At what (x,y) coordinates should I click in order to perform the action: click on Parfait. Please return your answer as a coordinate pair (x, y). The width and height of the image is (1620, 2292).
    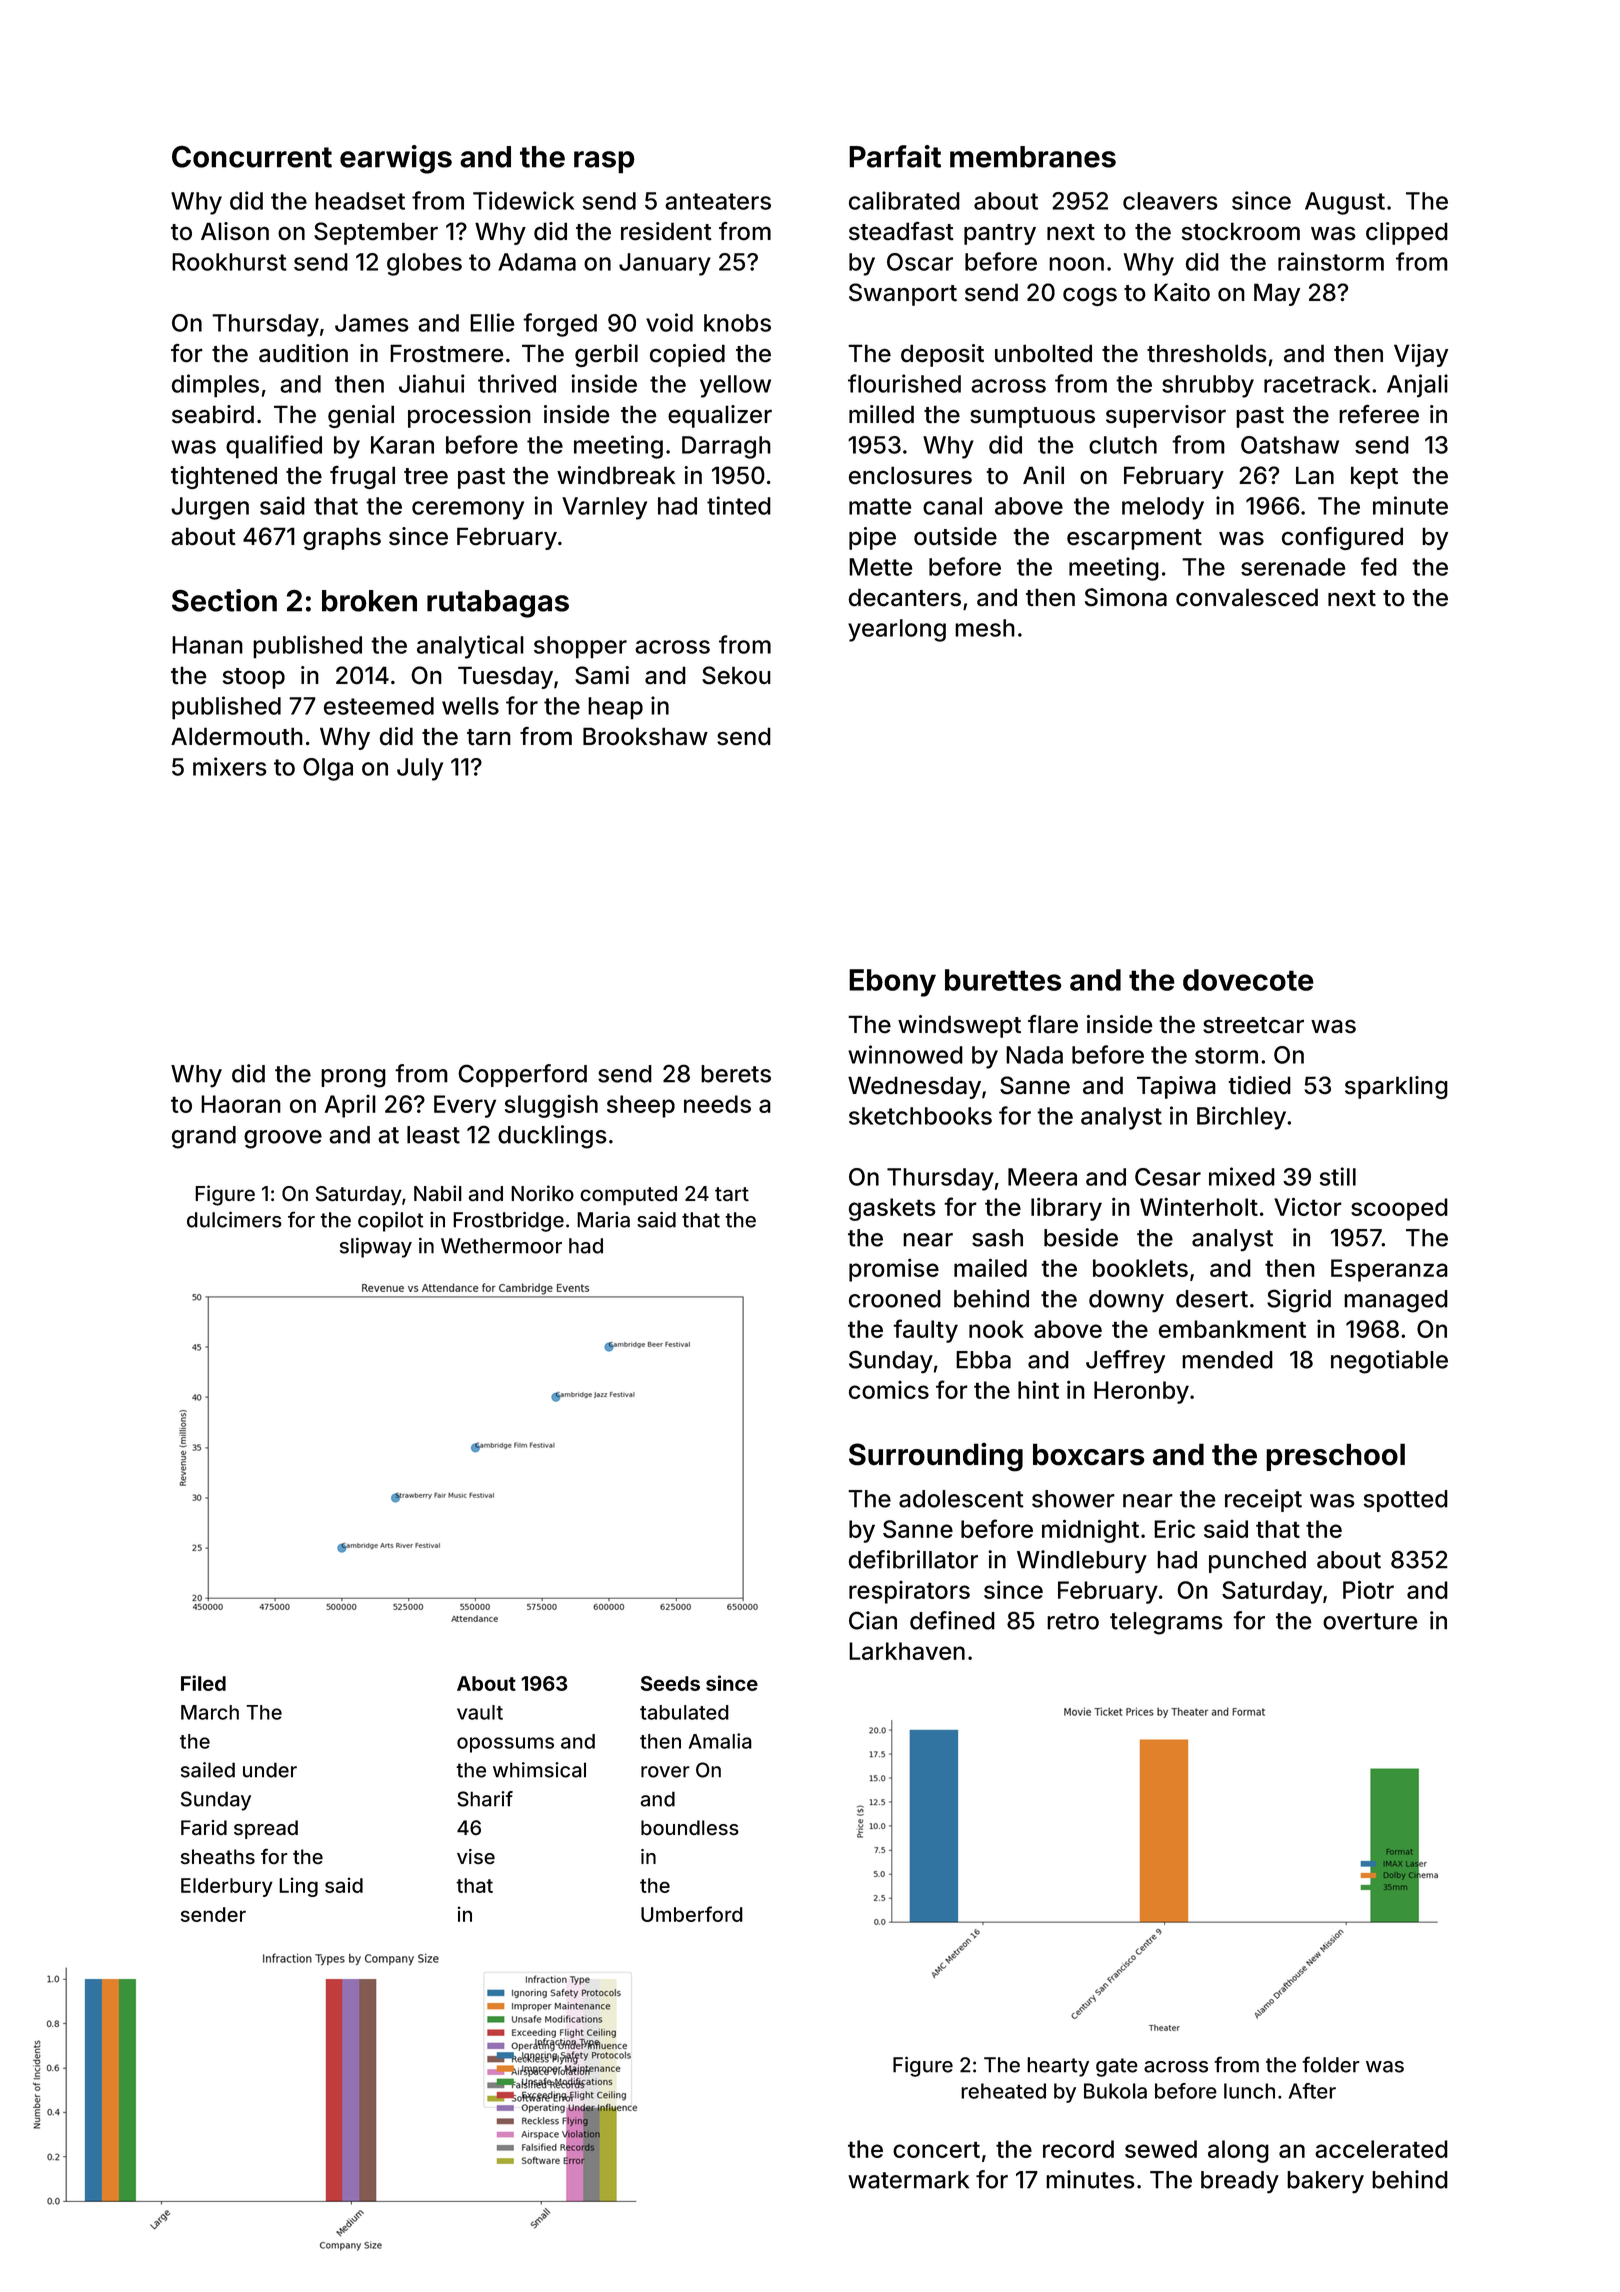
    Looking at the image, I should click on (895, 156).
